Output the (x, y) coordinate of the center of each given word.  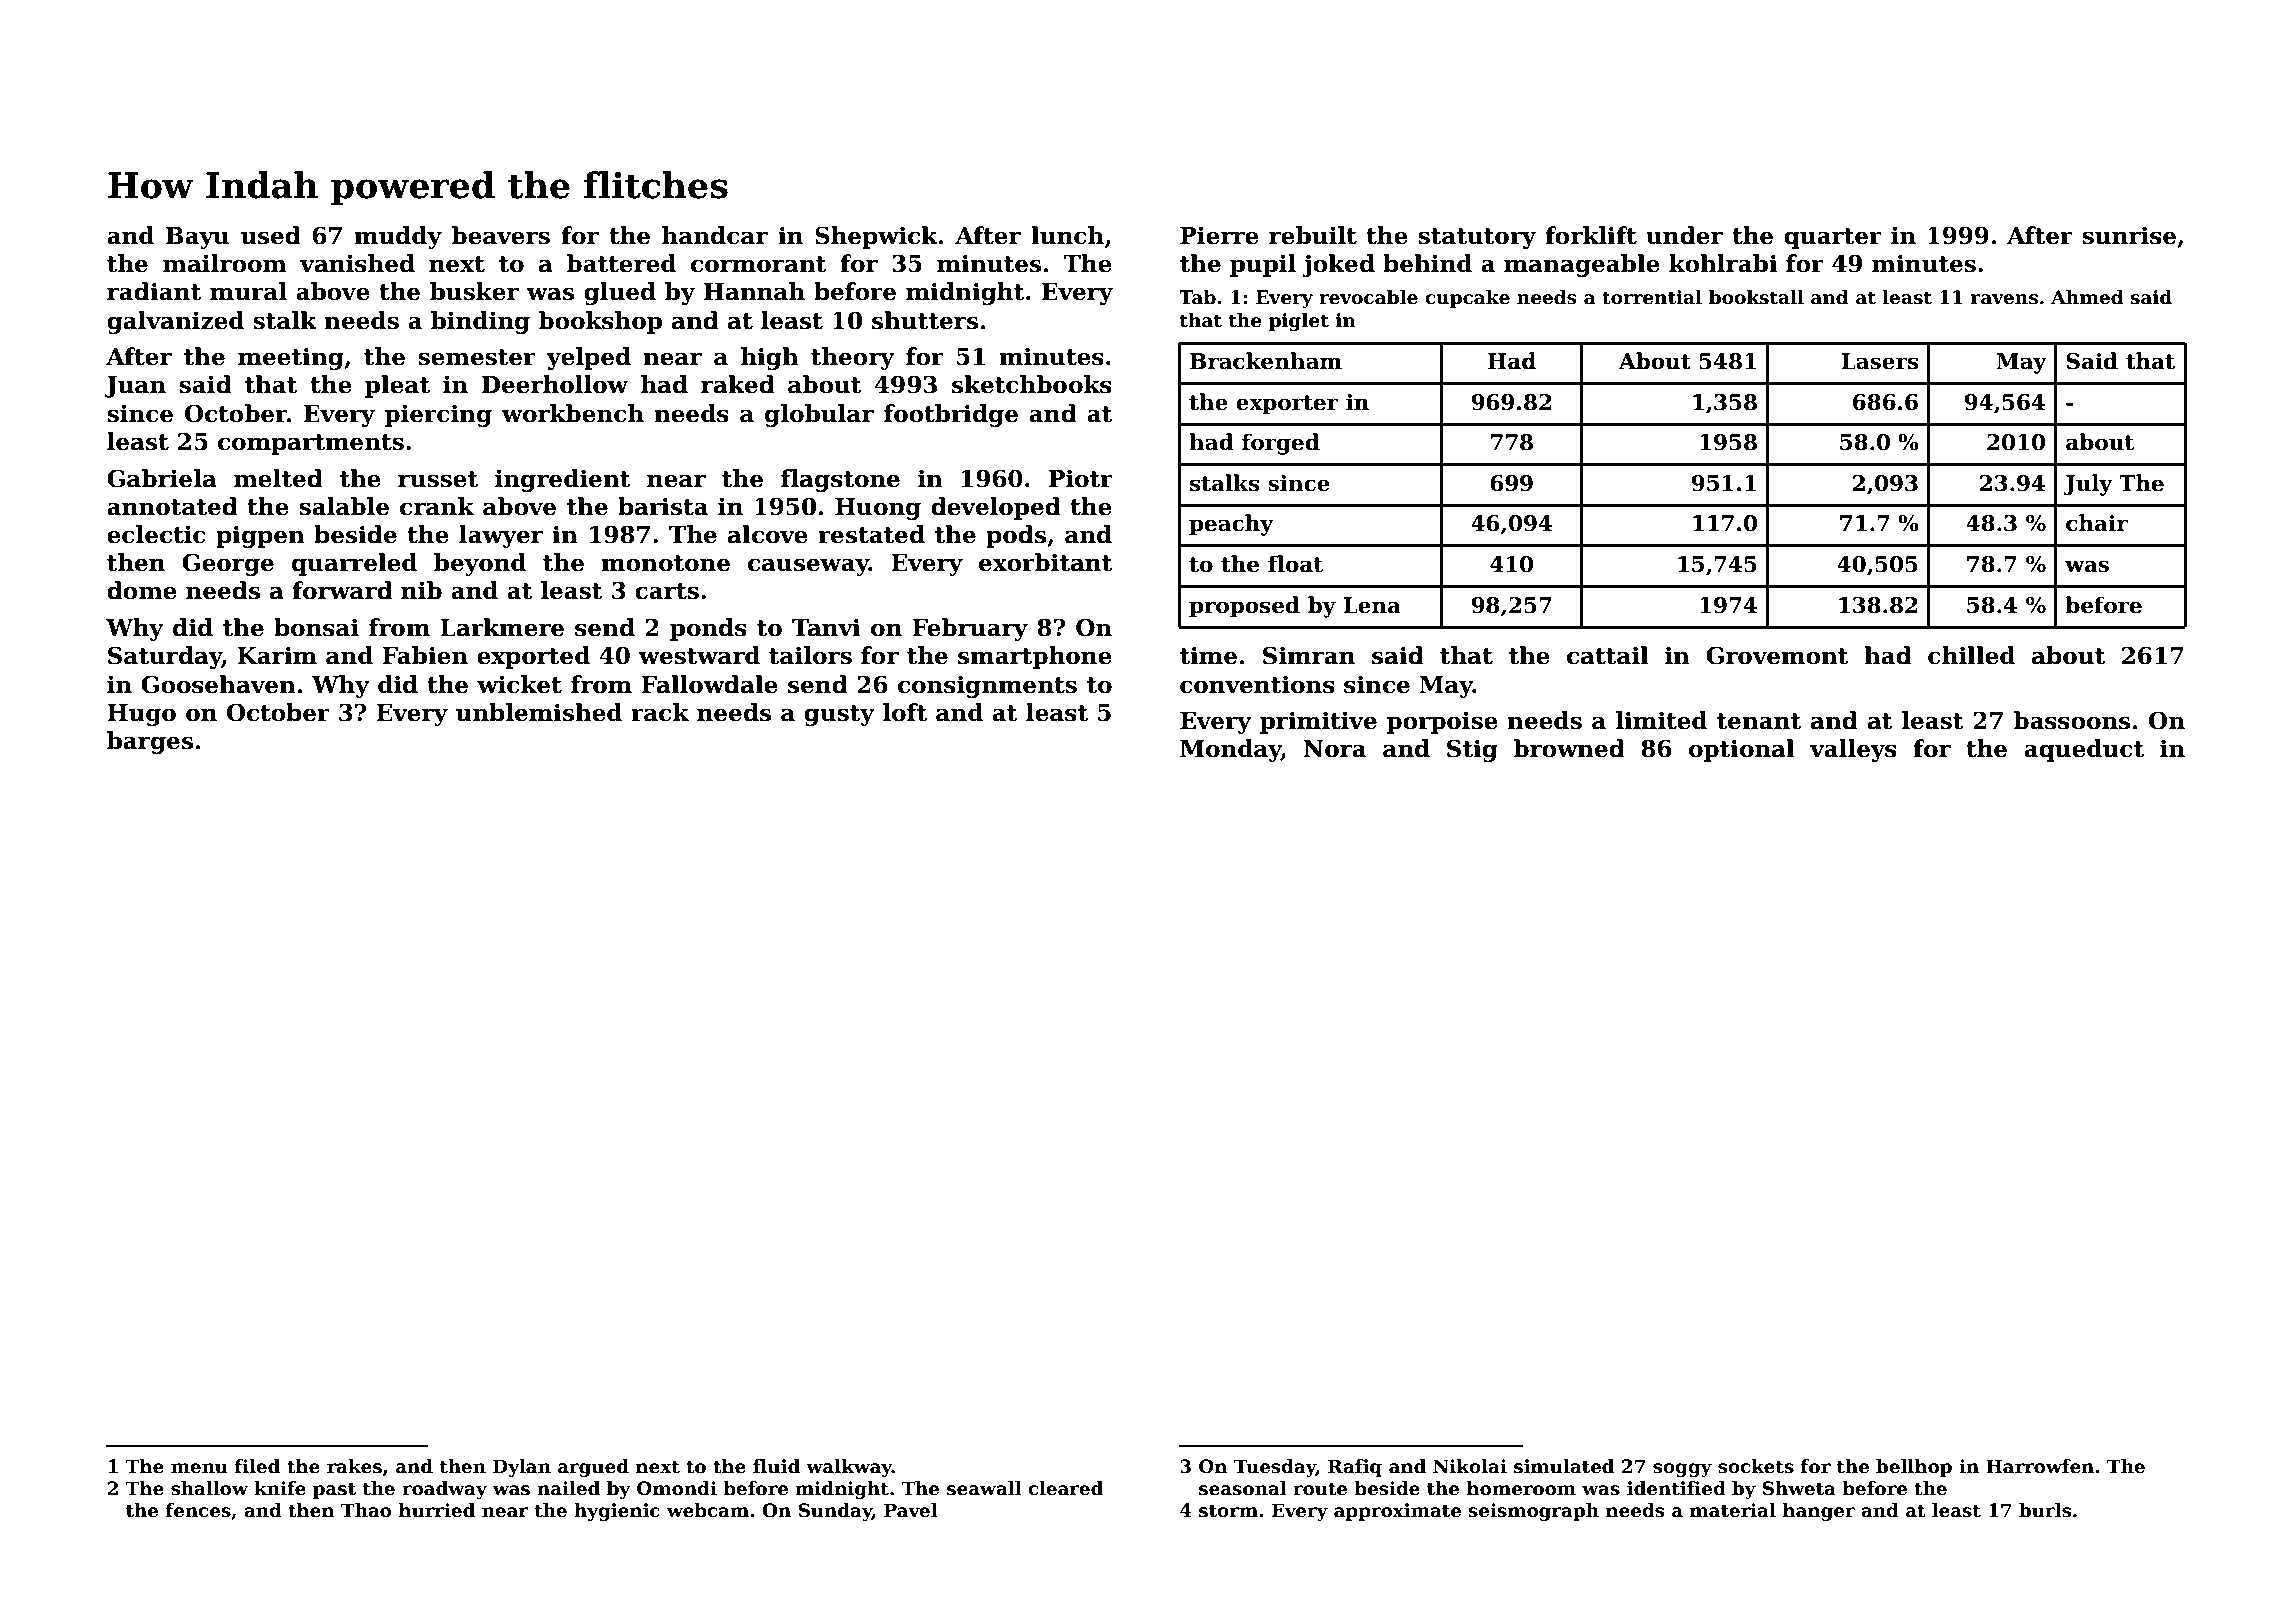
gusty (839, 715)
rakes (354, 1466)
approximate (1397, 1512)
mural (248, 291)
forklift (1591, 235)
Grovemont (1777, 655)
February (970, 629)
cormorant (758, 264)
